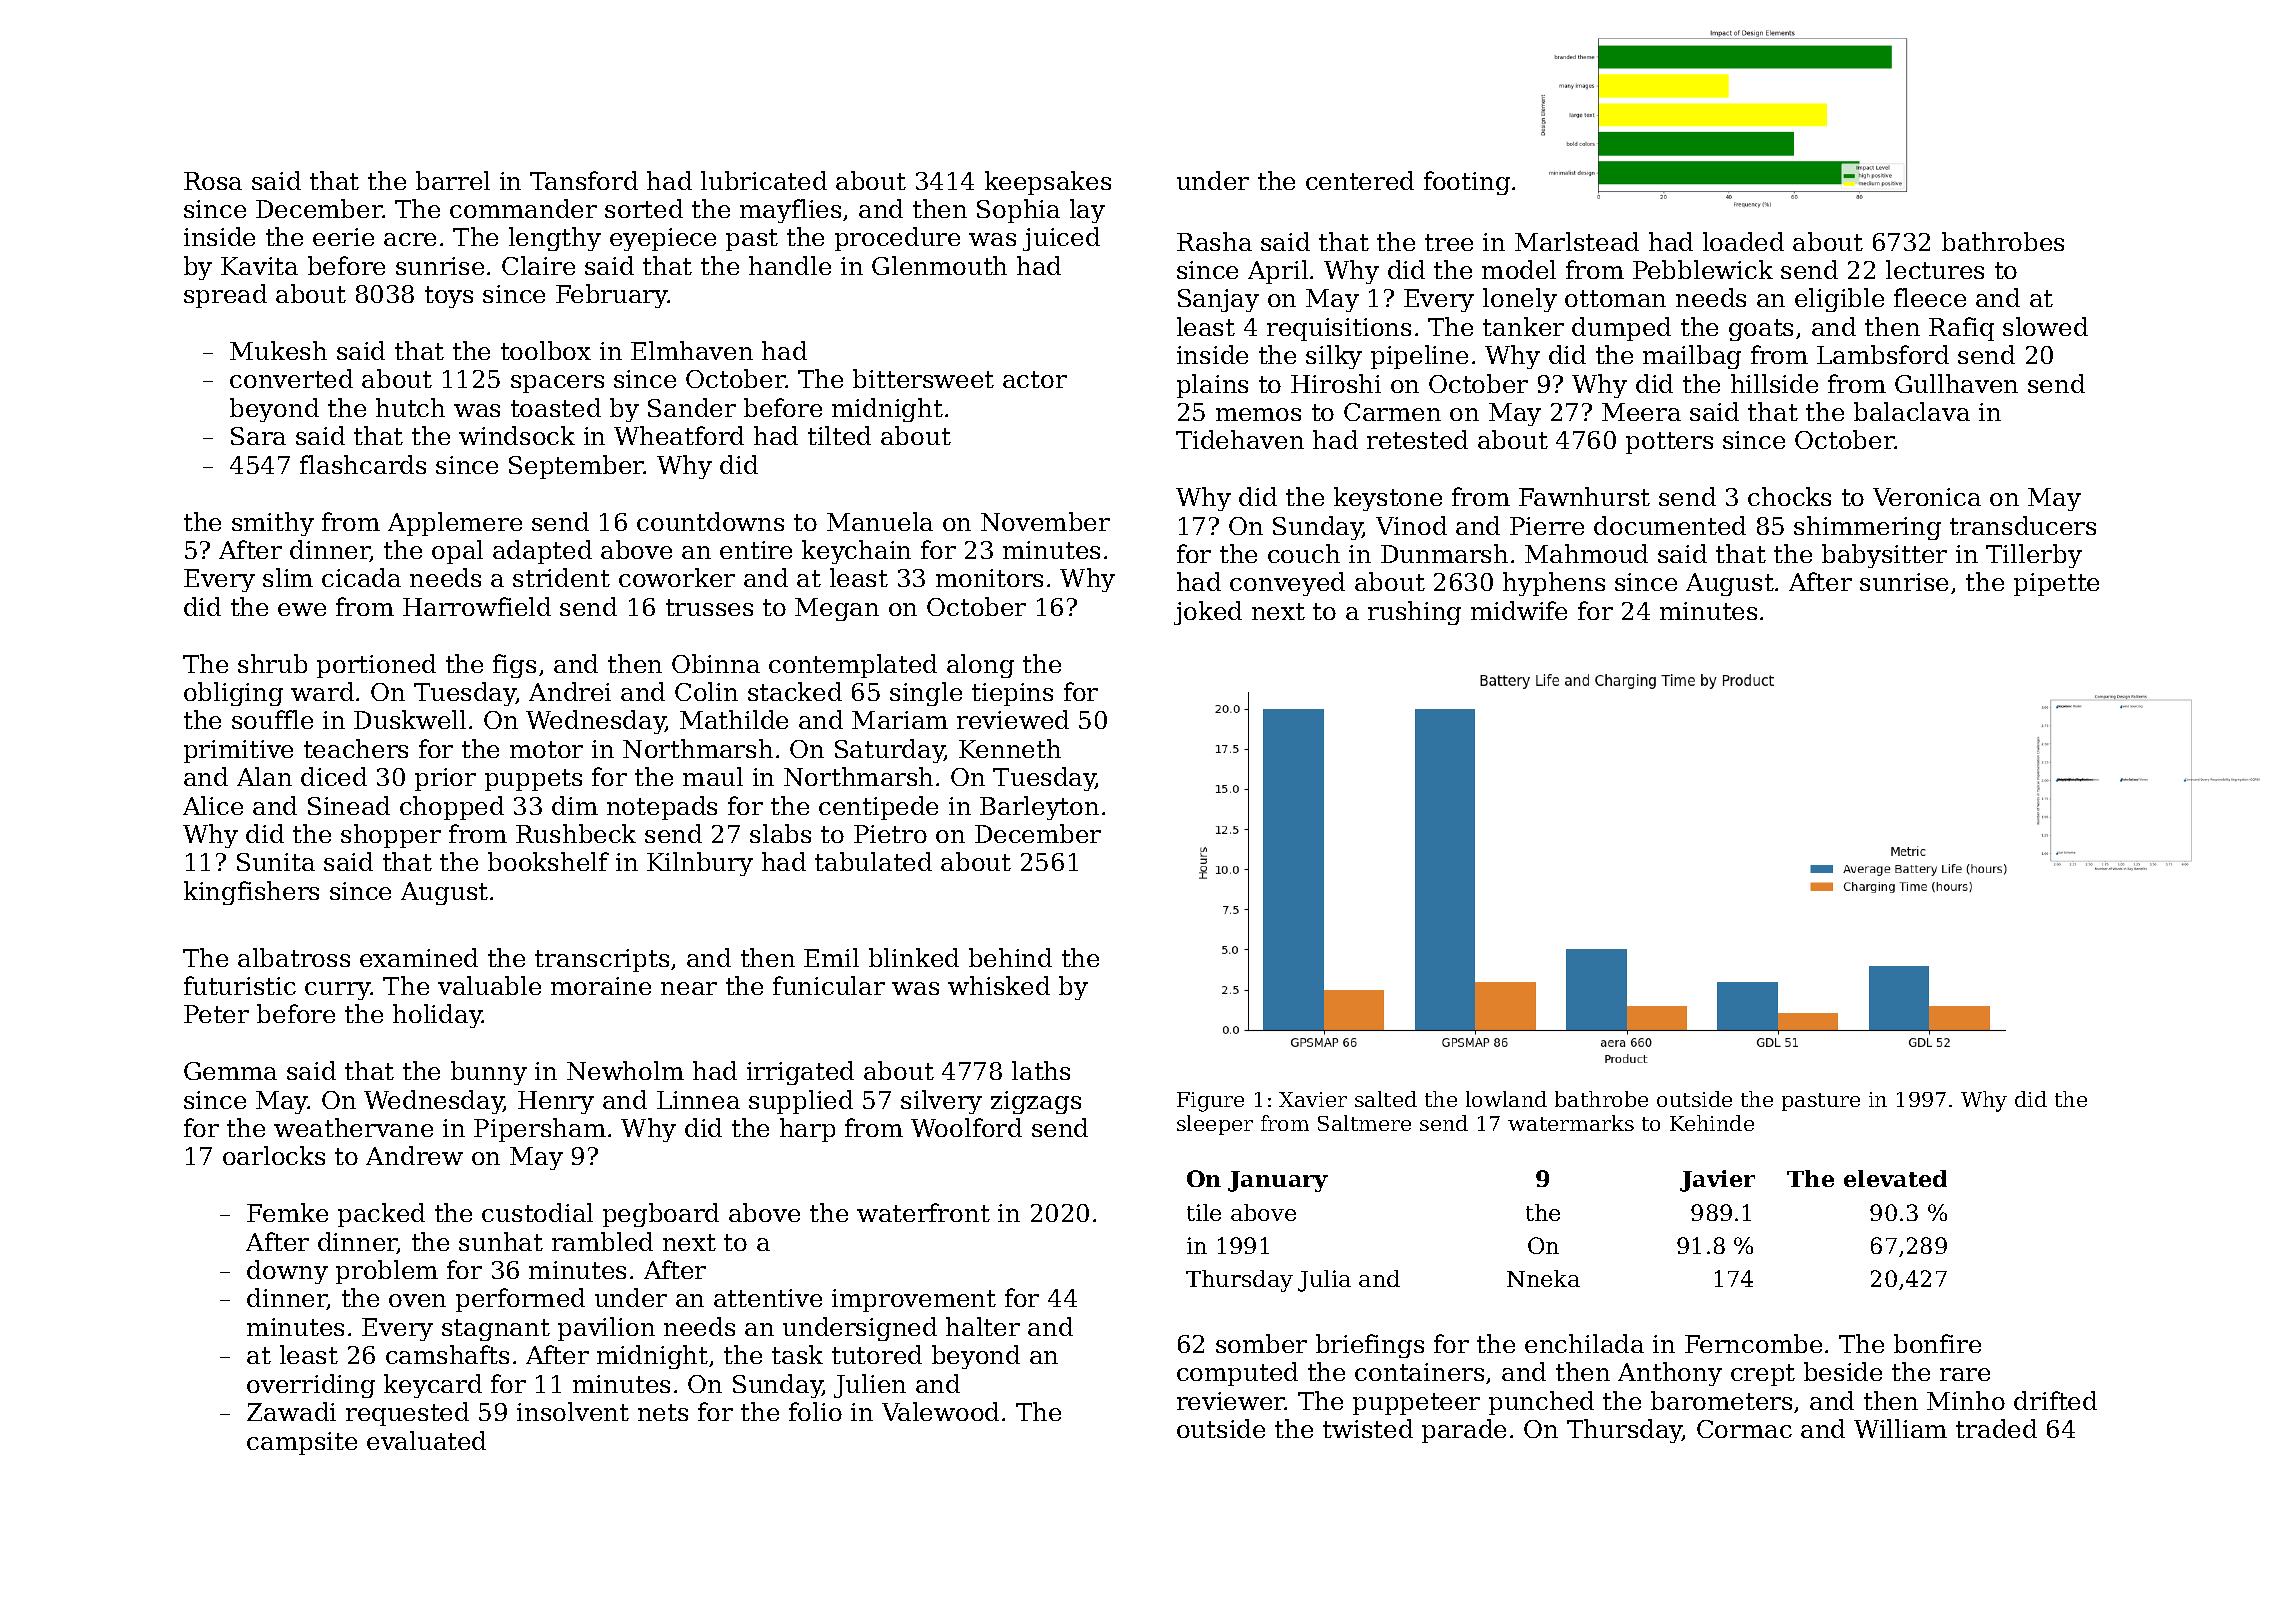  Describe the element at coordinates (1061, 239) in the screenshot. I see `juiced` at that location.
